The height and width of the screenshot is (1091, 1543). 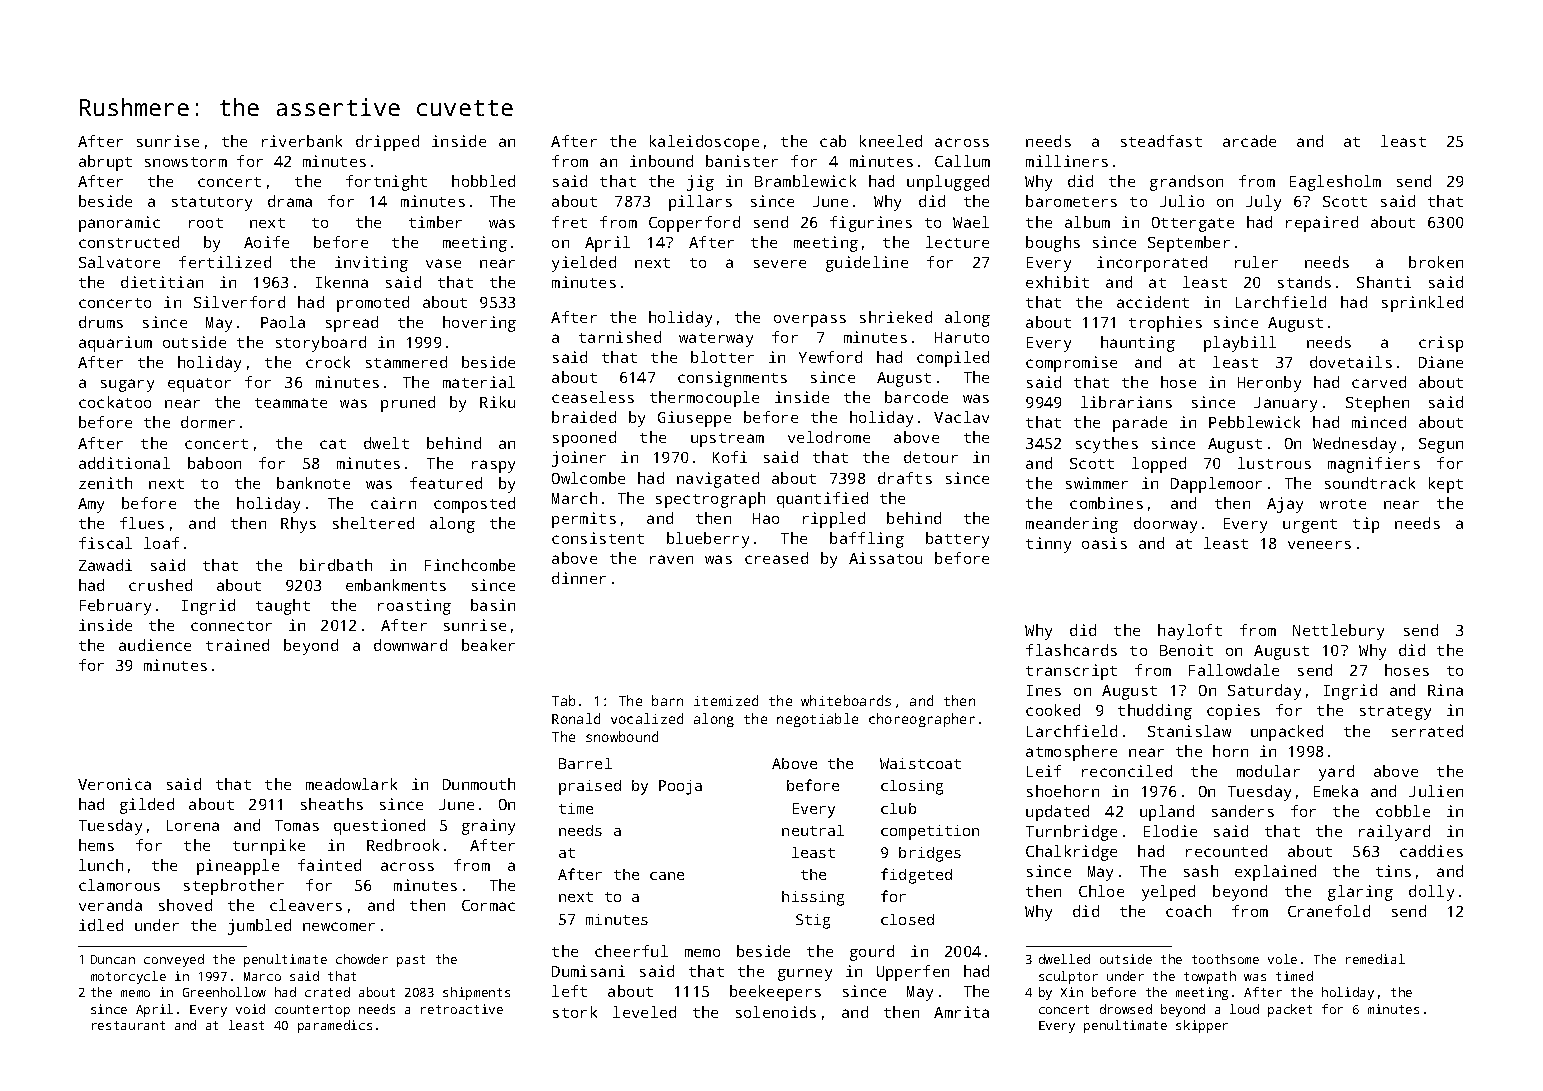 What do you see at coordinates (239, 302) in the screenshot?
I see `Silverford` at bounding box center [239, 302].
